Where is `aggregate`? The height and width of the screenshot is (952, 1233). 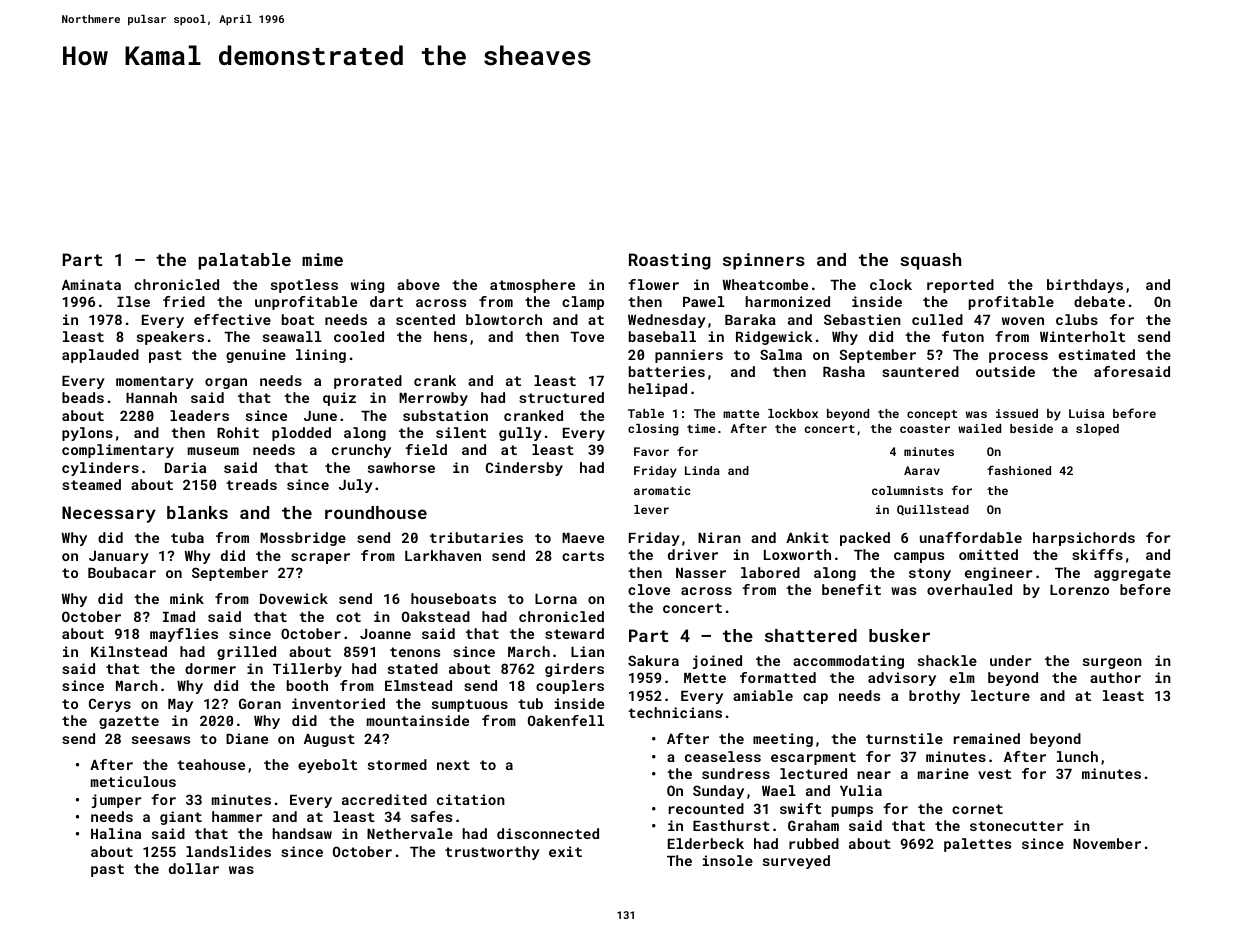
aggregate is located at coordinates (1132, 574).
